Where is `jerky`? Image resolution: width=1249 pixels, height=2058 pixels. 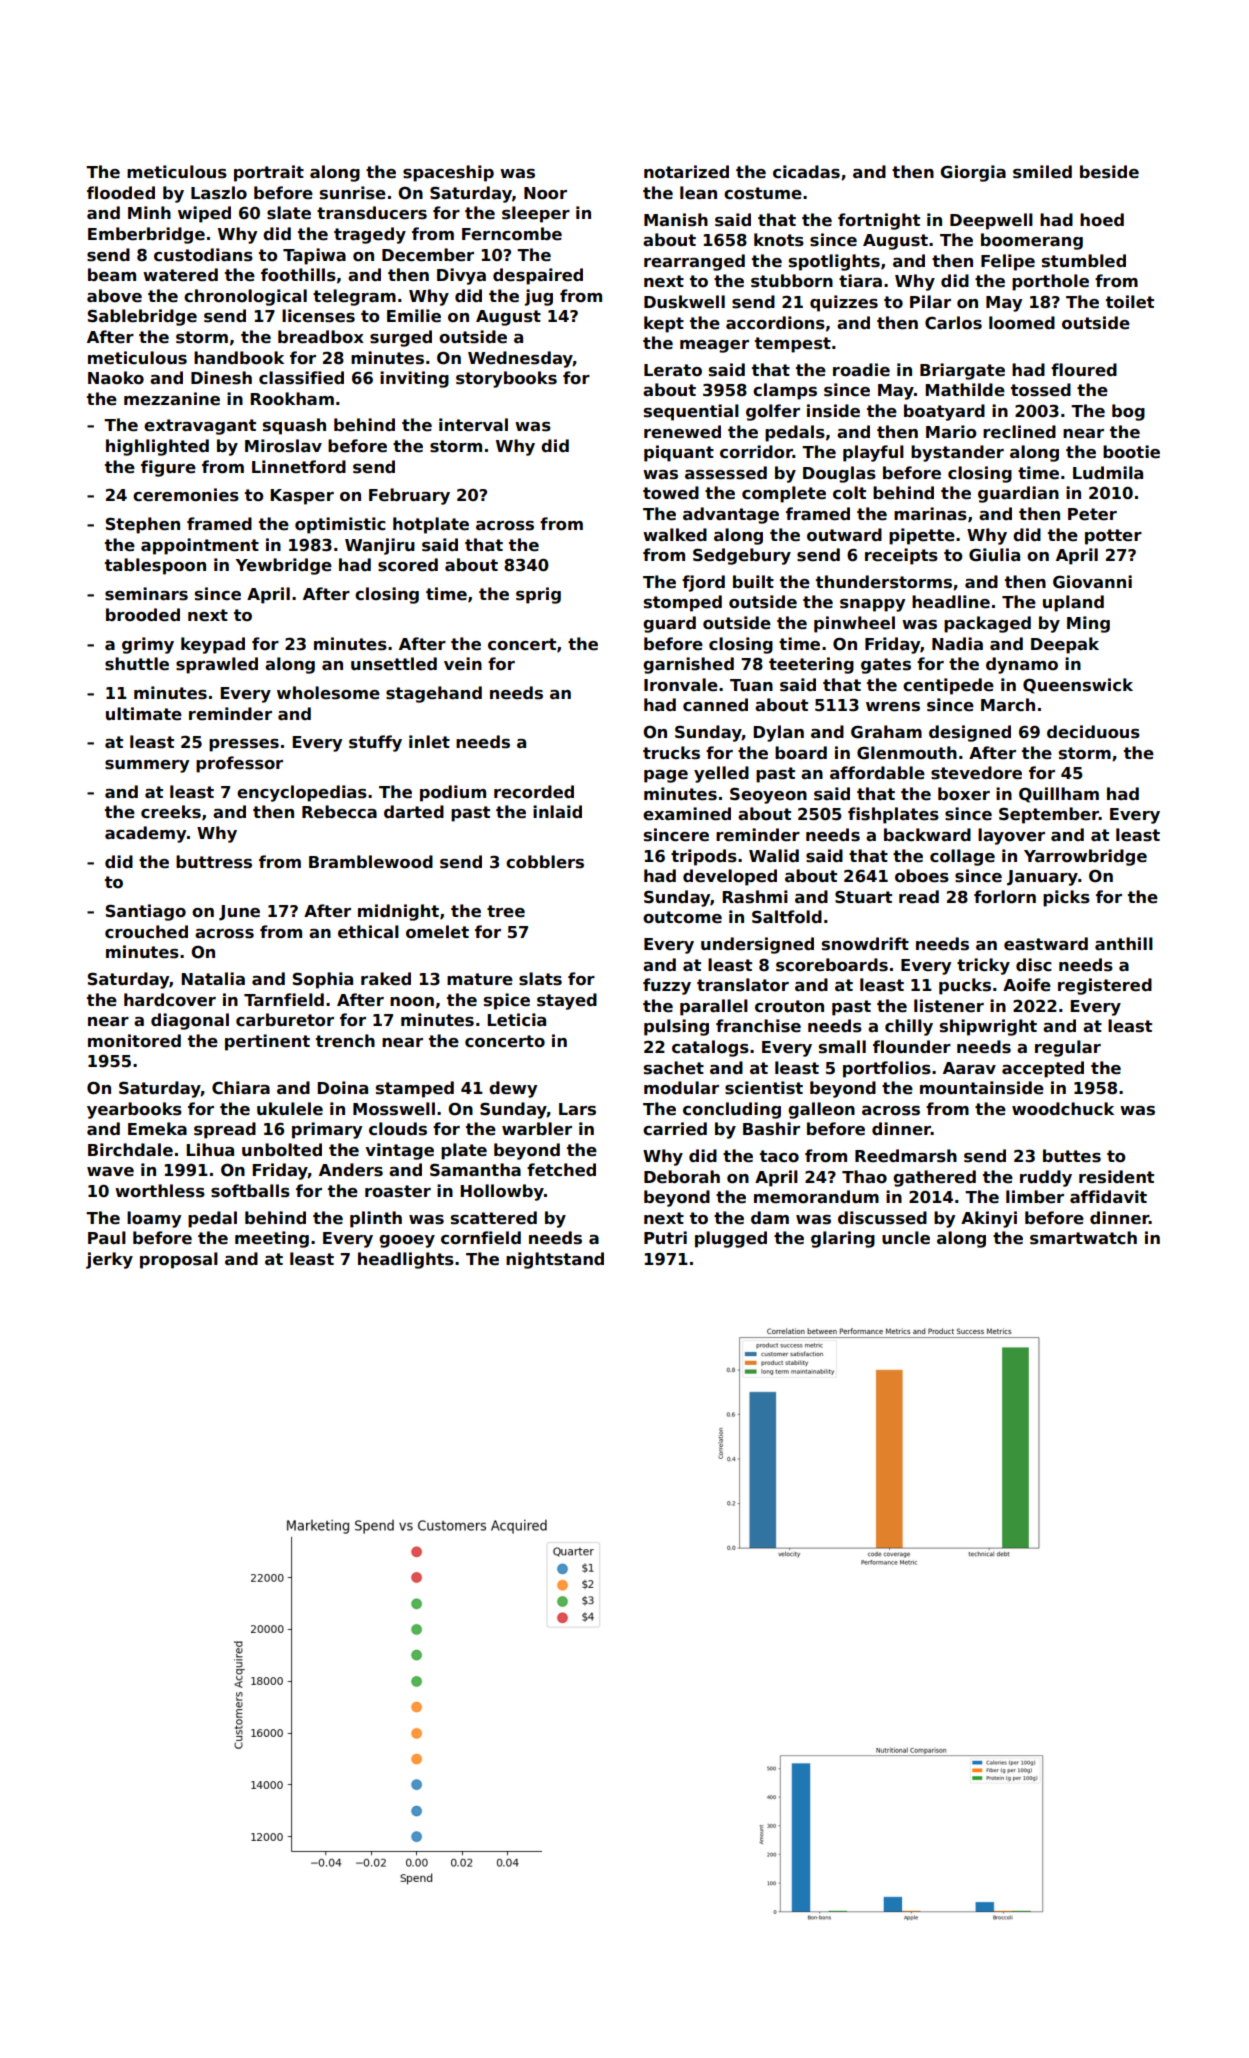 jerky is located at coordinates (109, 1260).
